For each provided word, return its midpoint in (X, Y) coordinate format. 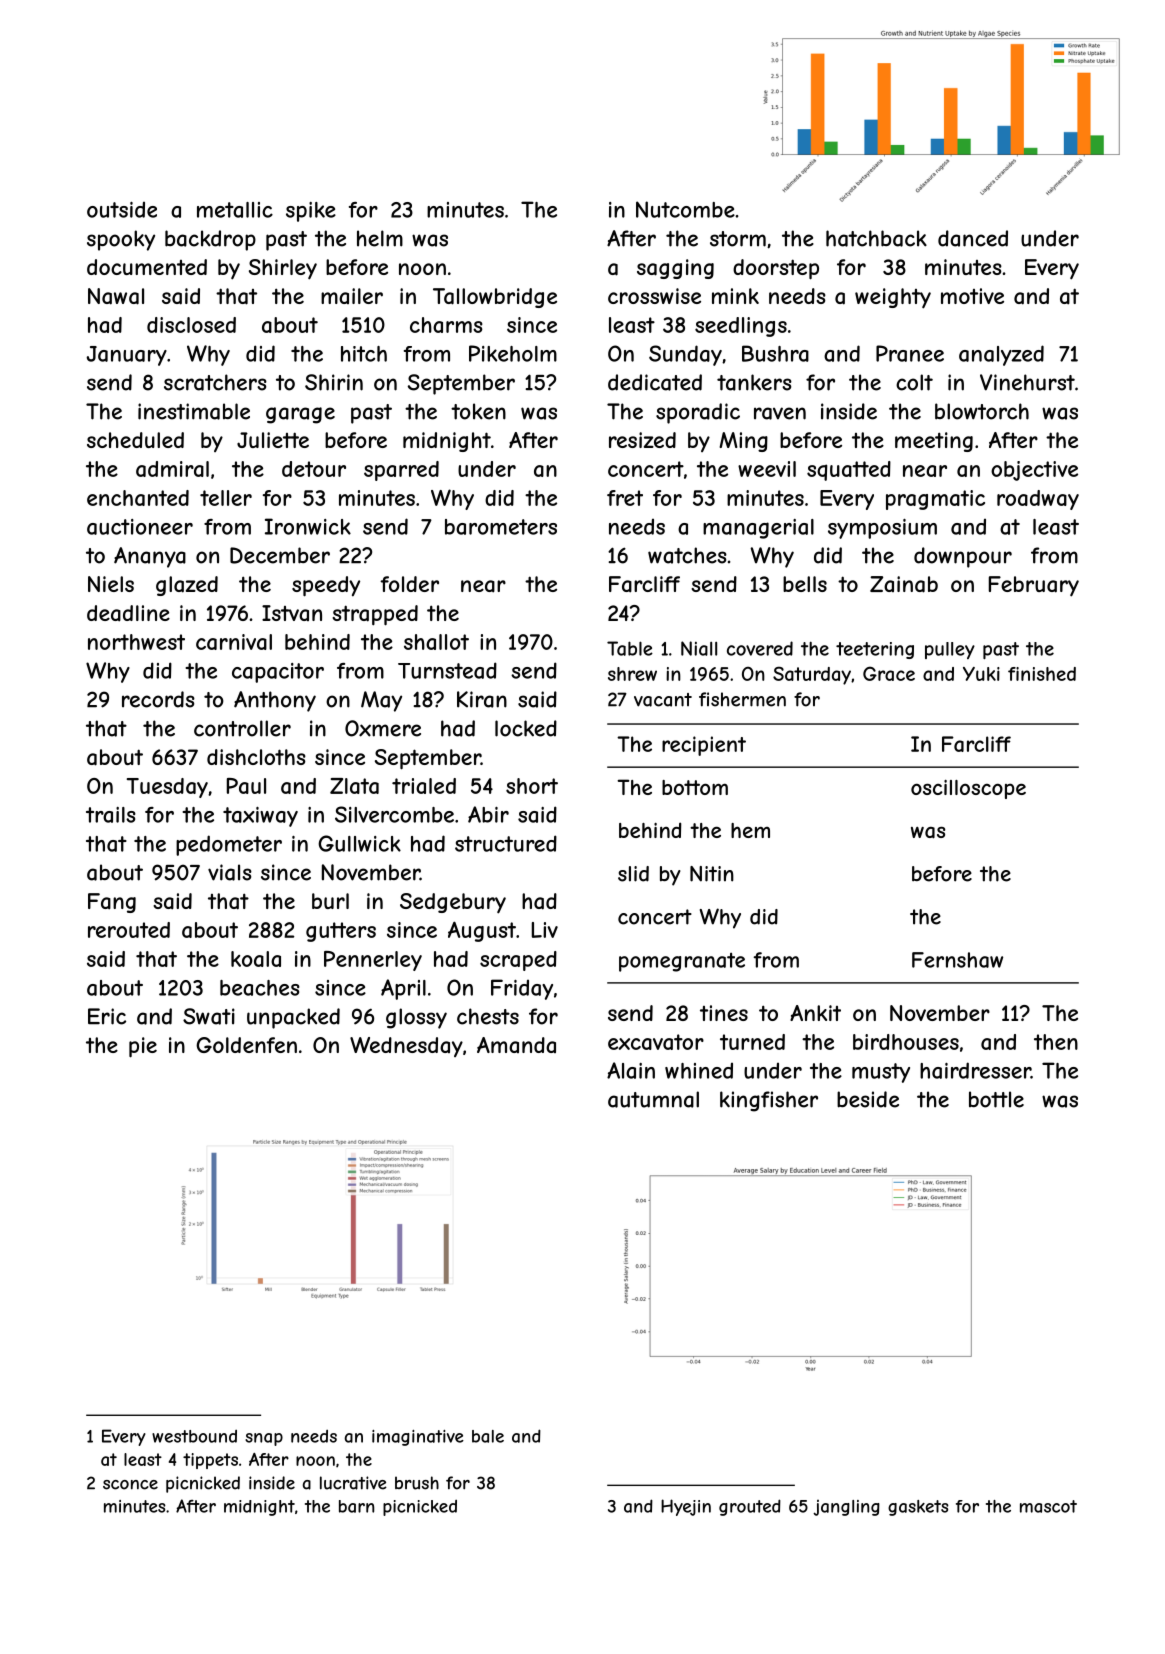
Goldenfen (246, 1045)
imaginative (418, 1438)
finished (1042, 674)
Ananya (150, 557)
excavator (656, 1042)
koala (256, 959)
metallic (235, 210)
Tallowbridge (495, 298)
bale (488, 1436)
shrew (632, 674)
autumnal (653, 1099)
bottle (996, 1099)
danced (973, 238)
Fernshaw (957, 960)
